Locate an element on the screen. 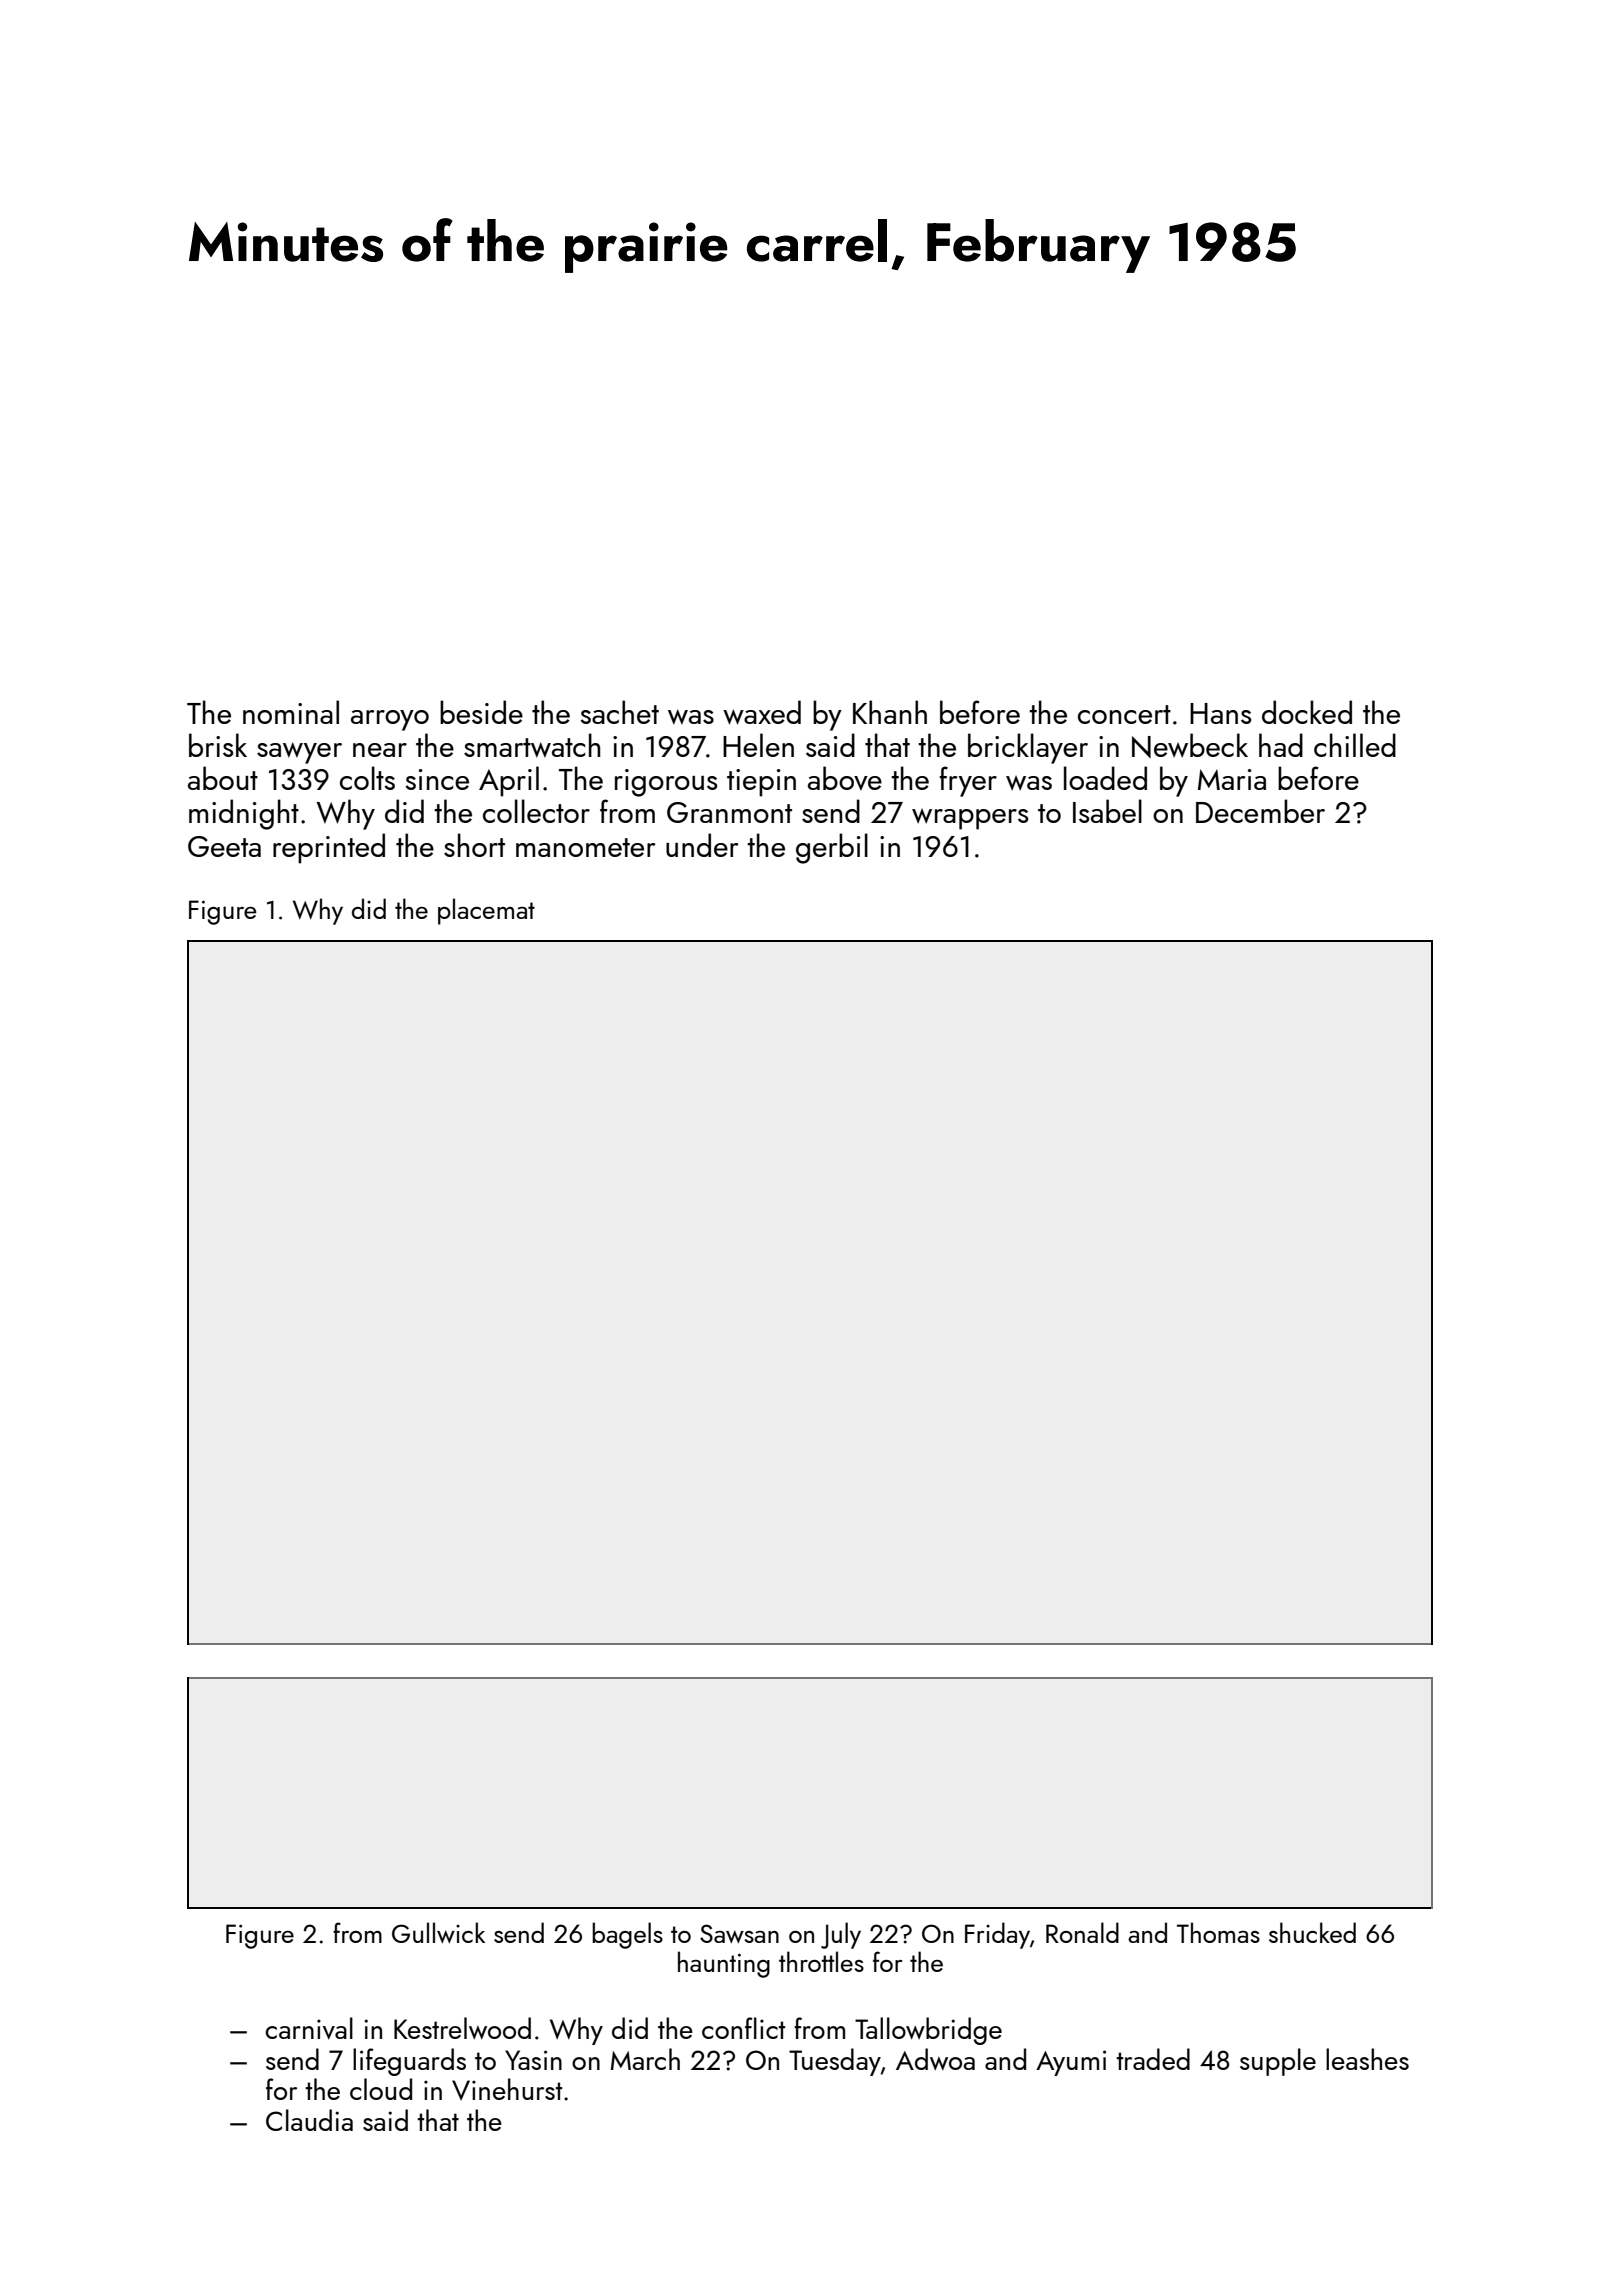 Image resolution: width=1620 pixels, height=2292 pixels. gerbil is located at coordinates (832, 848).
